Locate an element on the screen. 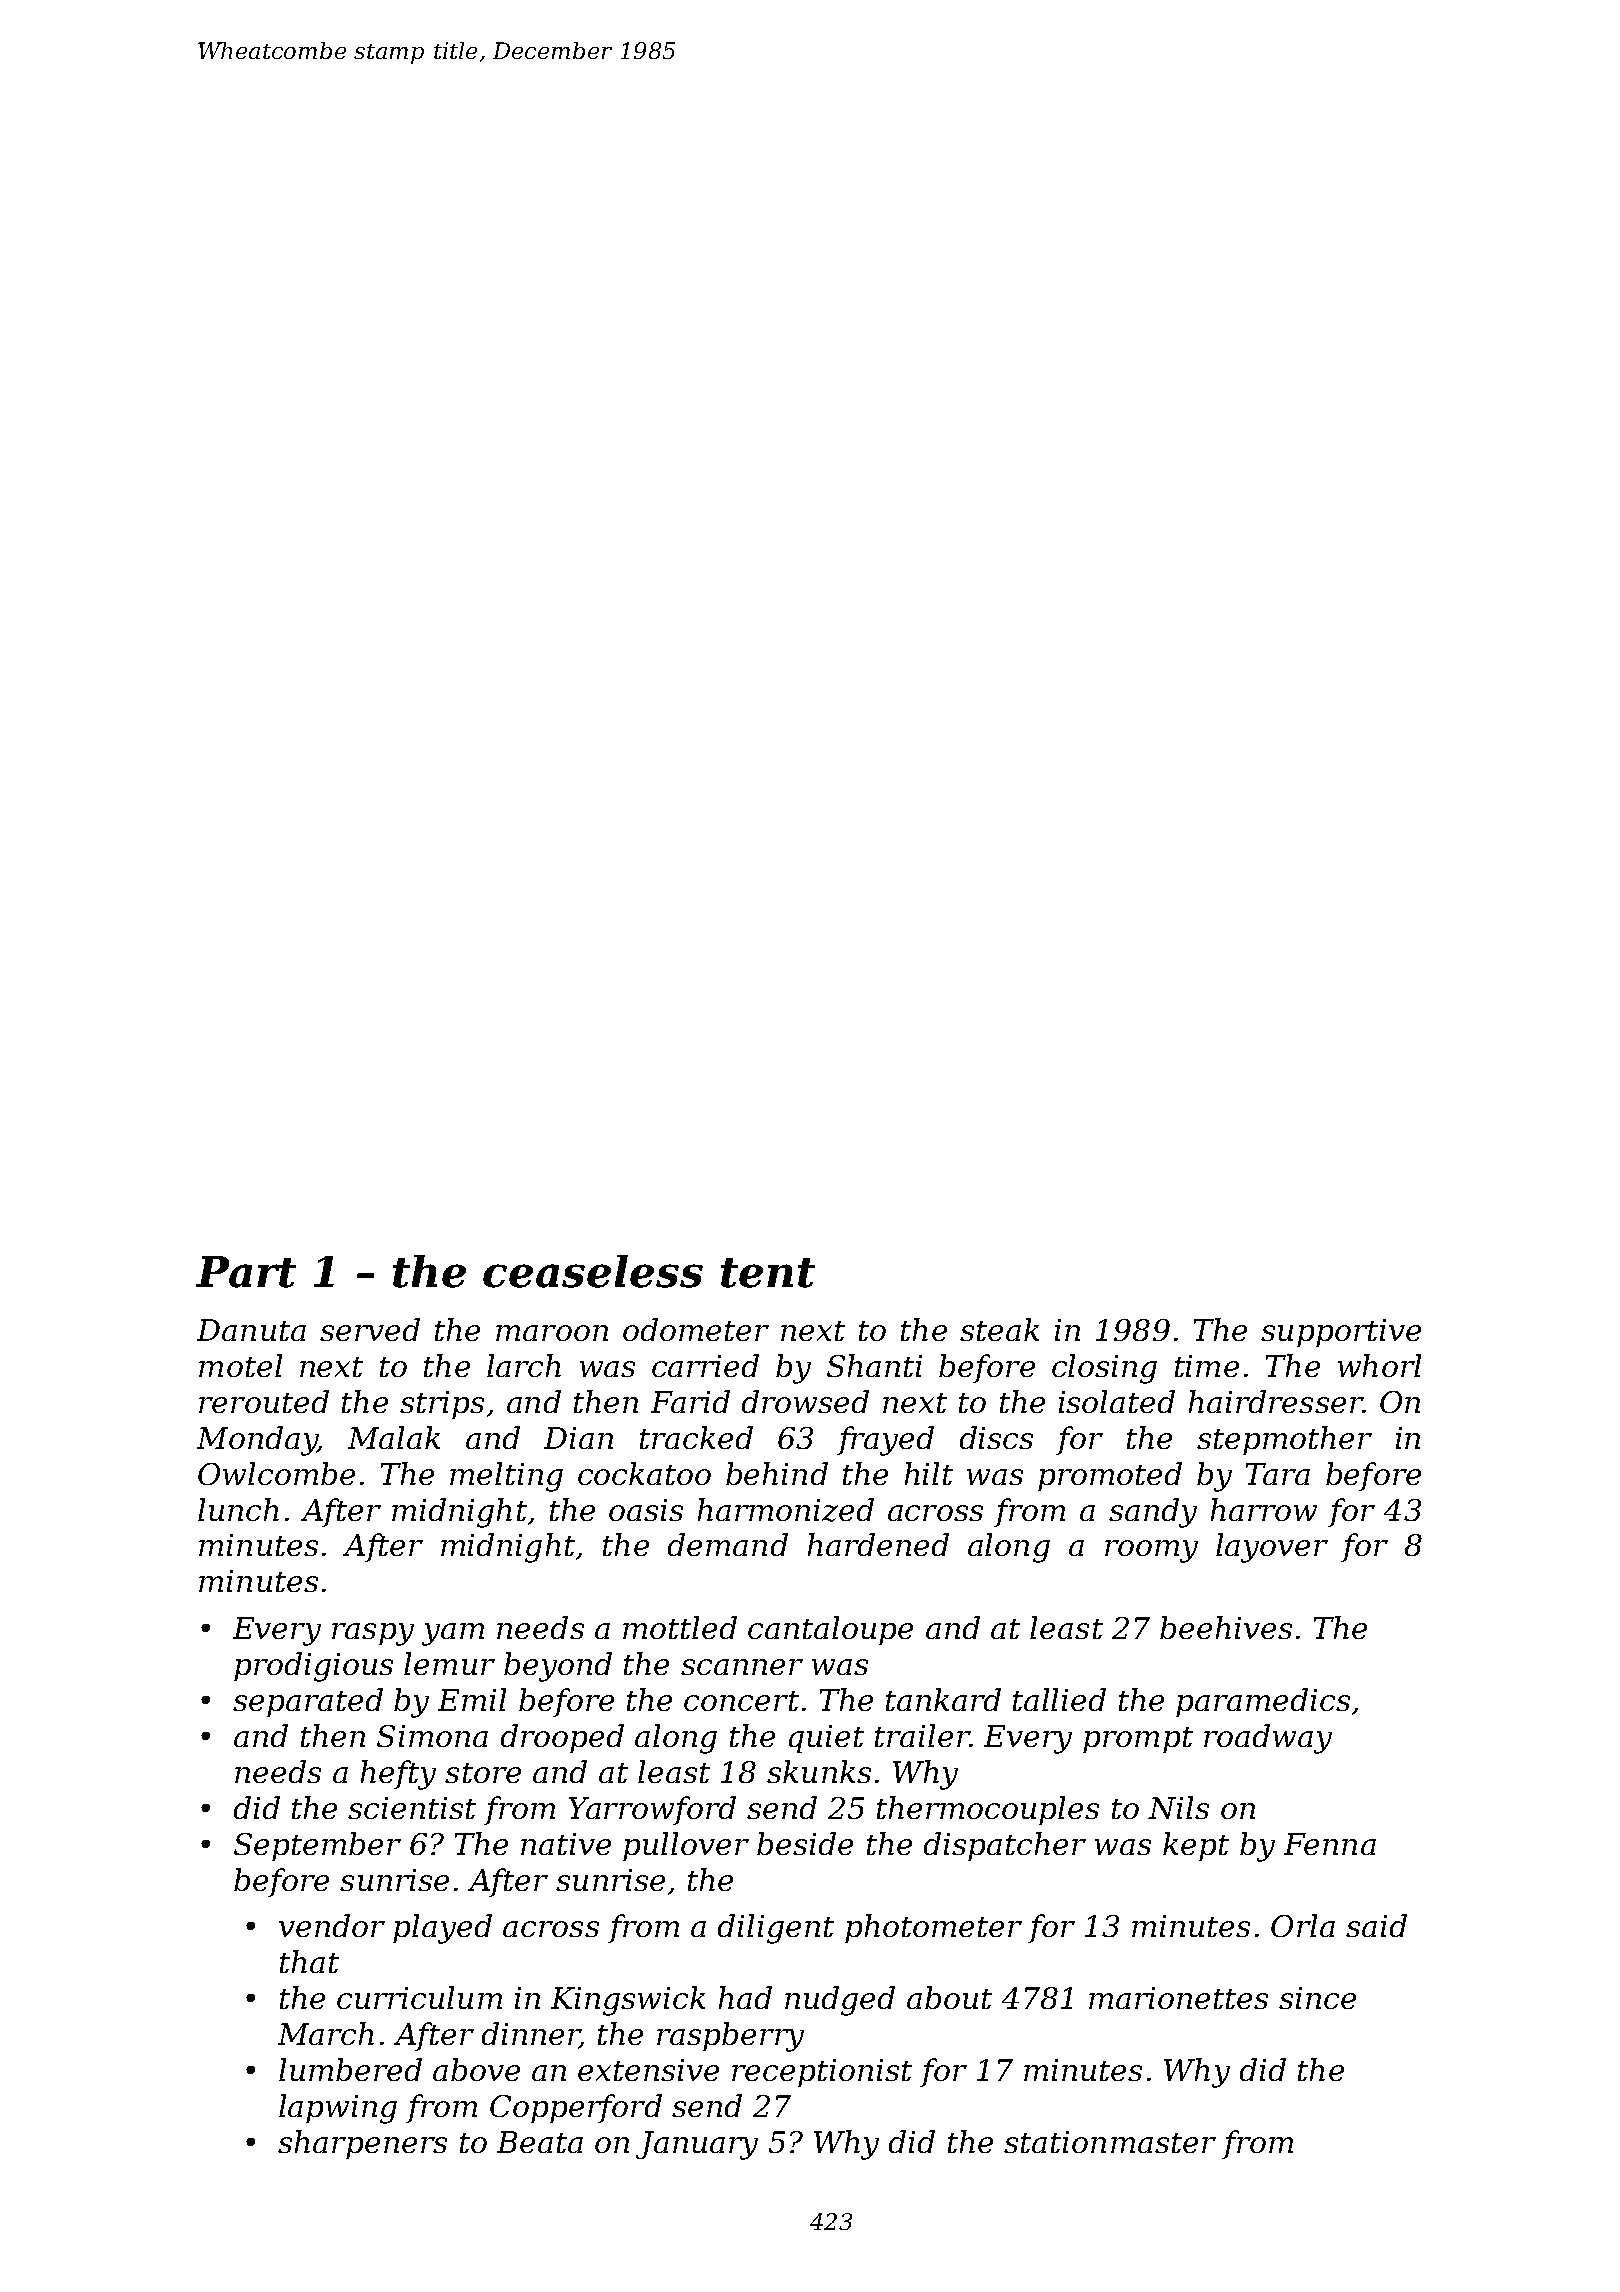 Image resolution: width=1620 pixels, height=2292 pixels. prompt is located at coordinates (1138, 1740).
